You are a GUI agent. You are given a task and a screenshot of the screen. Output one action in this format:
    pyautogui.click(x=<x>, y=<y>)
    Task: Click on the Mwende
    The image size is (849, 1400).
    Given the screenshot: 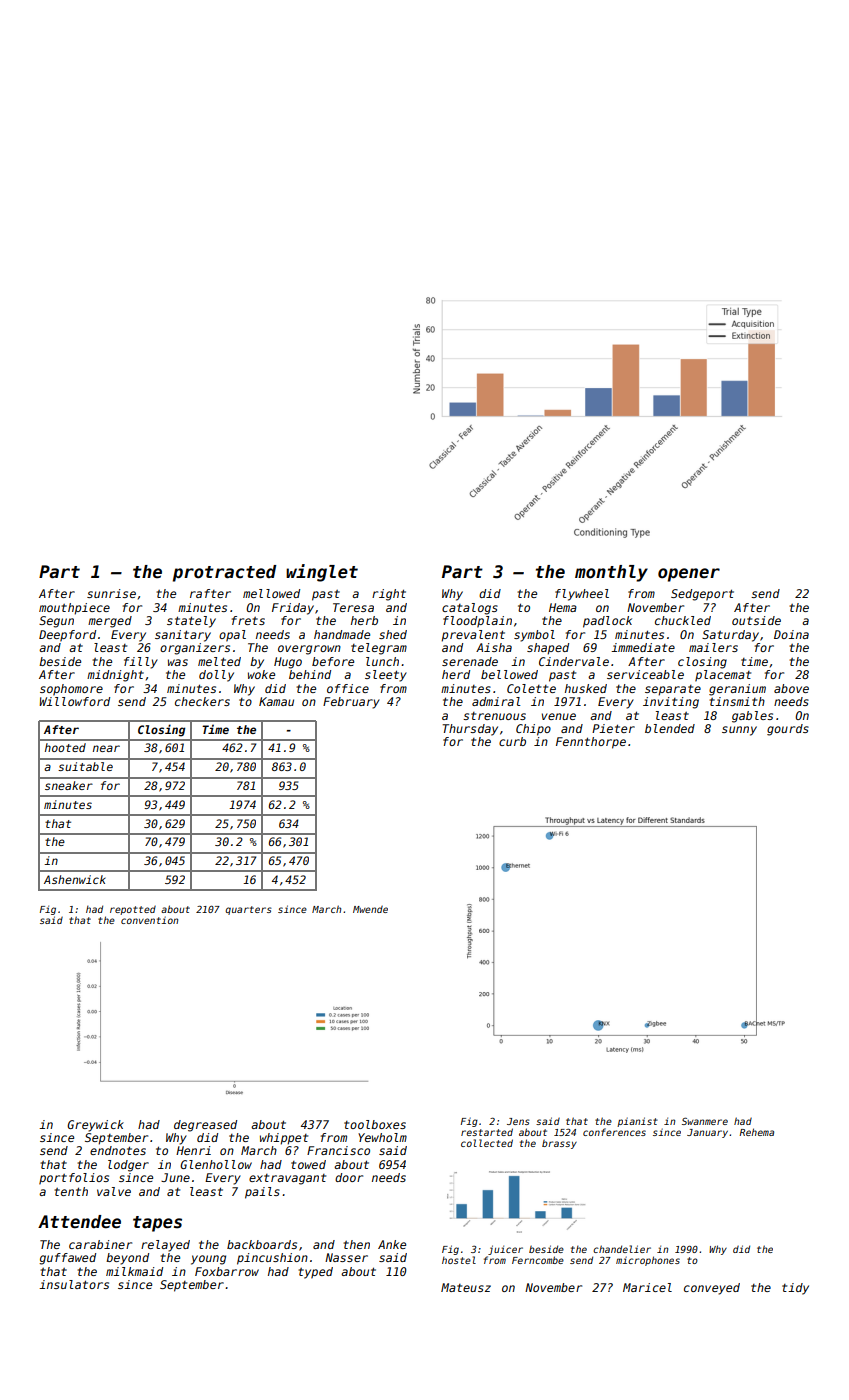 What is the action you would take?
    pyautogui.click(x=370, y=909)
